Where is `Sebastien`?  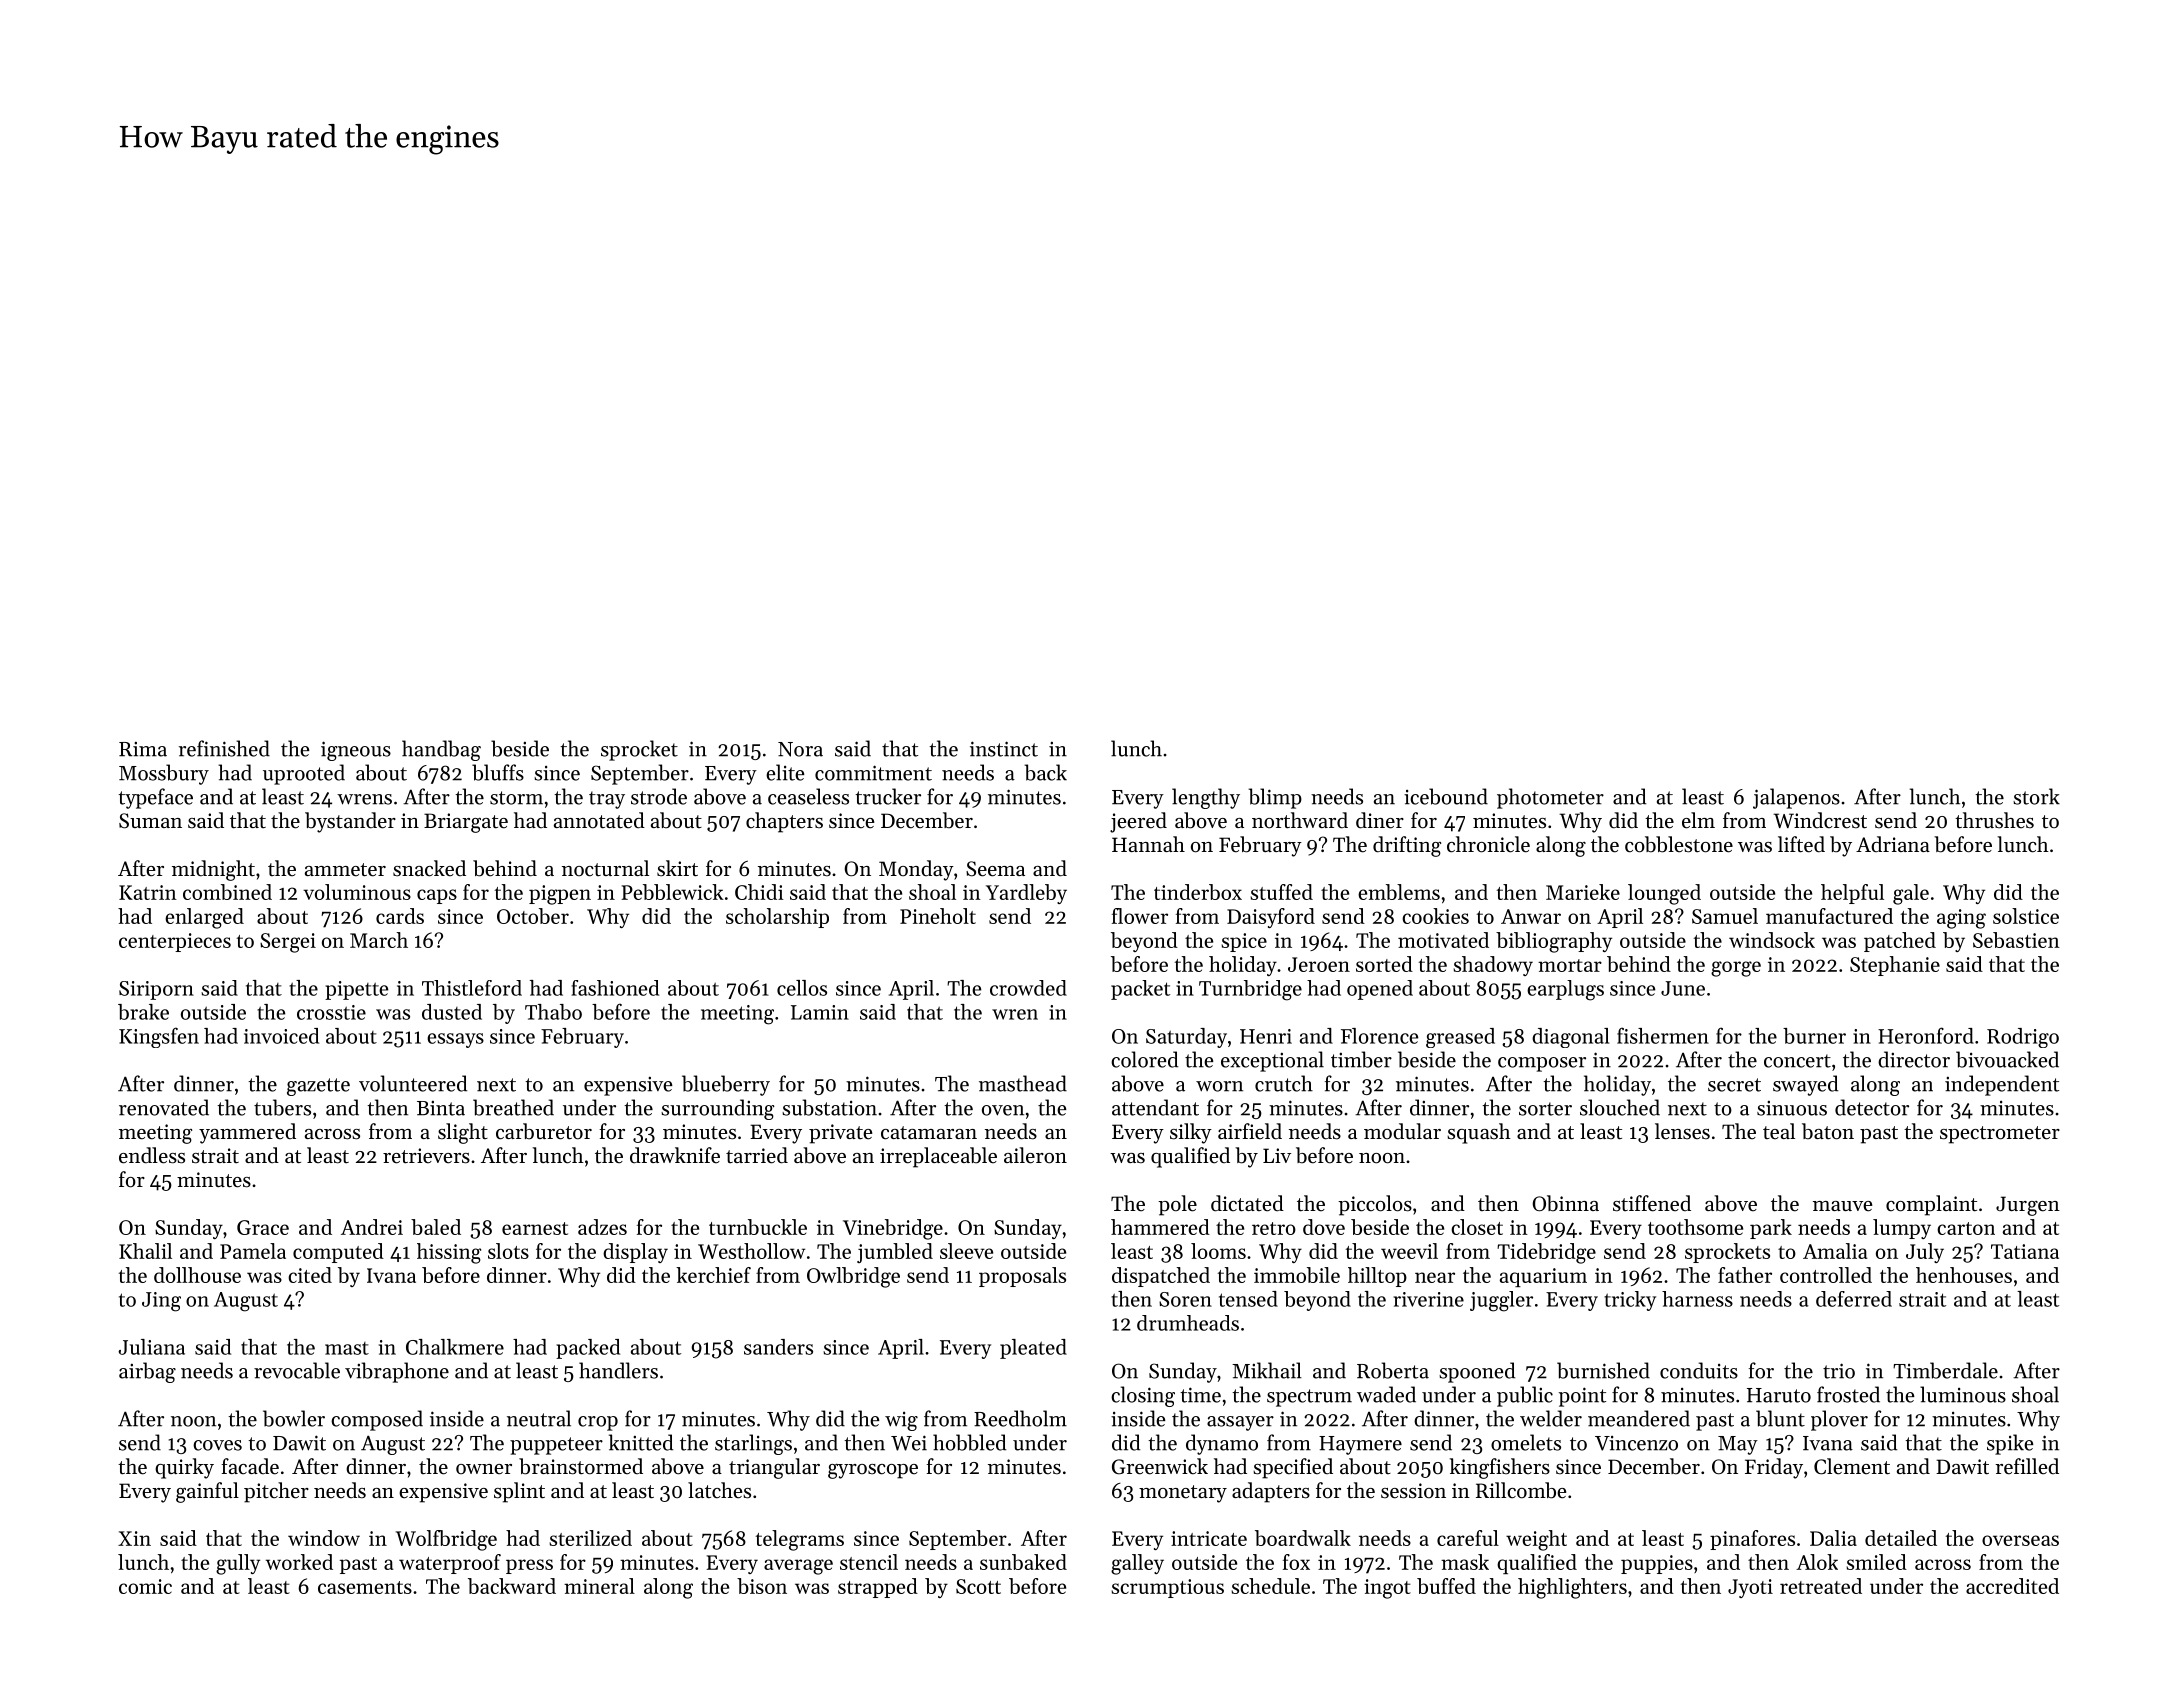 Sebastien is located at coordinates (2016, 940).
